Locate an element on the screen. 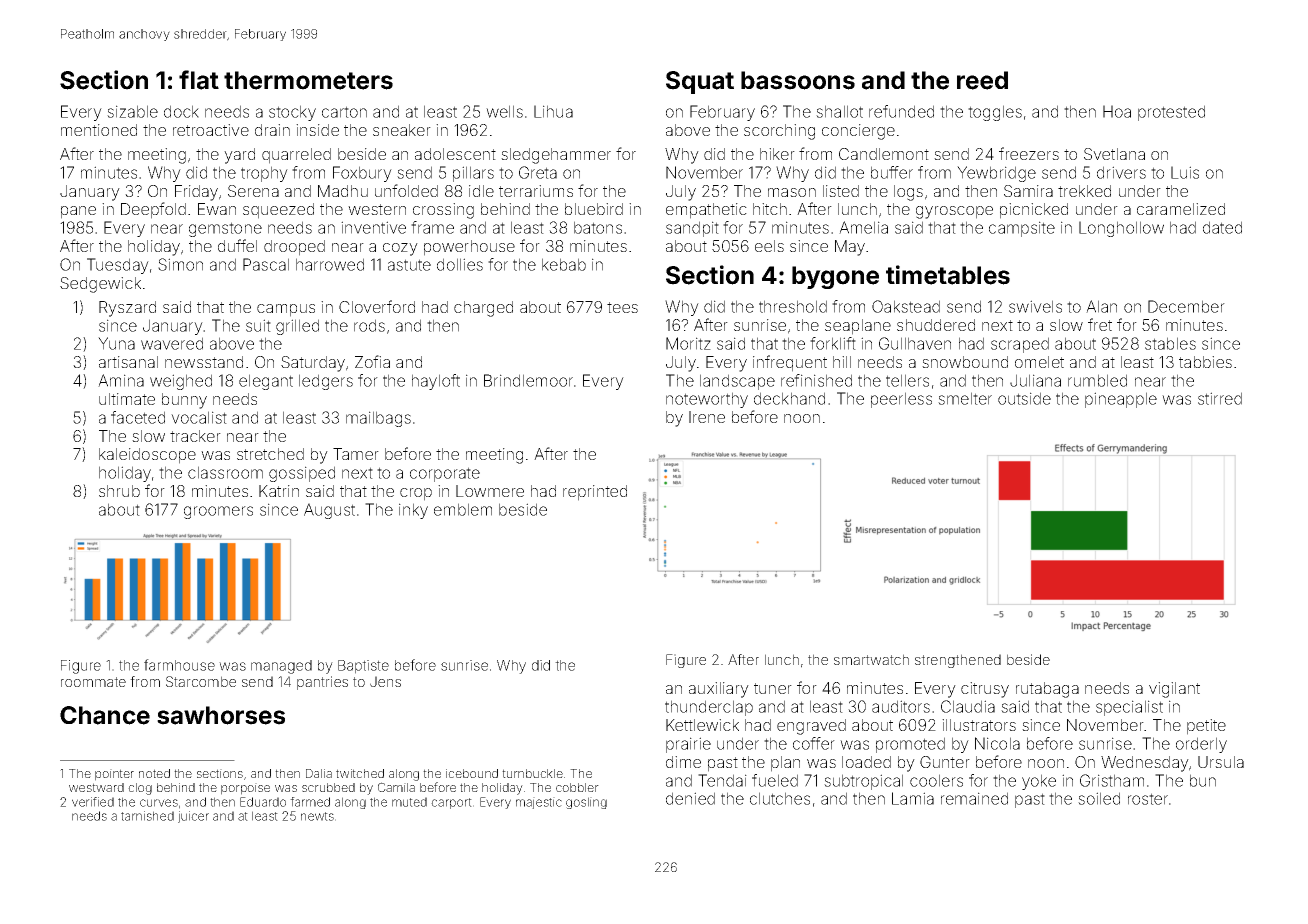 This screenshot has height=924, width=1308. reed is located at coordinates (982, 80).
